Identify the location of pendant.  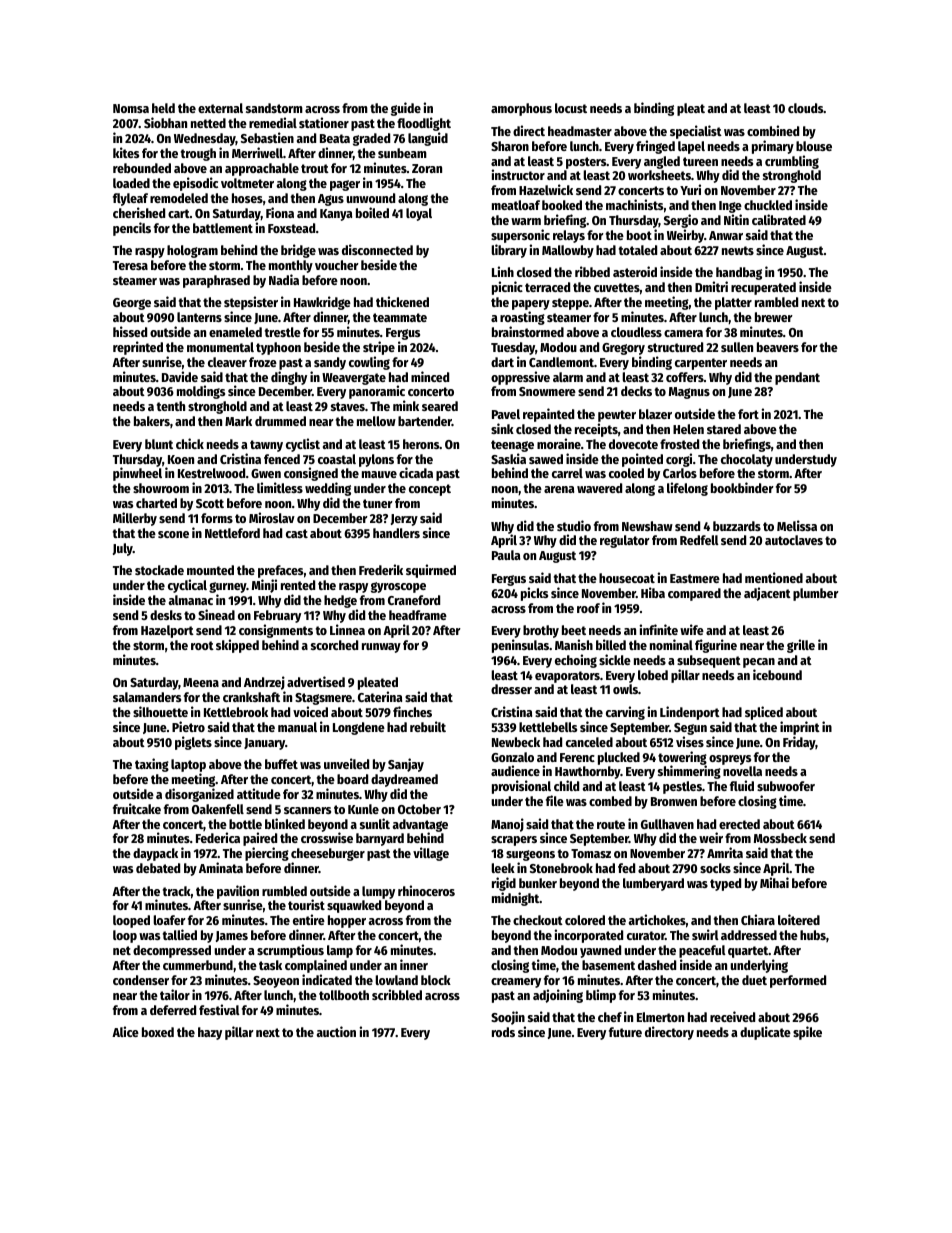
(797, 378).
